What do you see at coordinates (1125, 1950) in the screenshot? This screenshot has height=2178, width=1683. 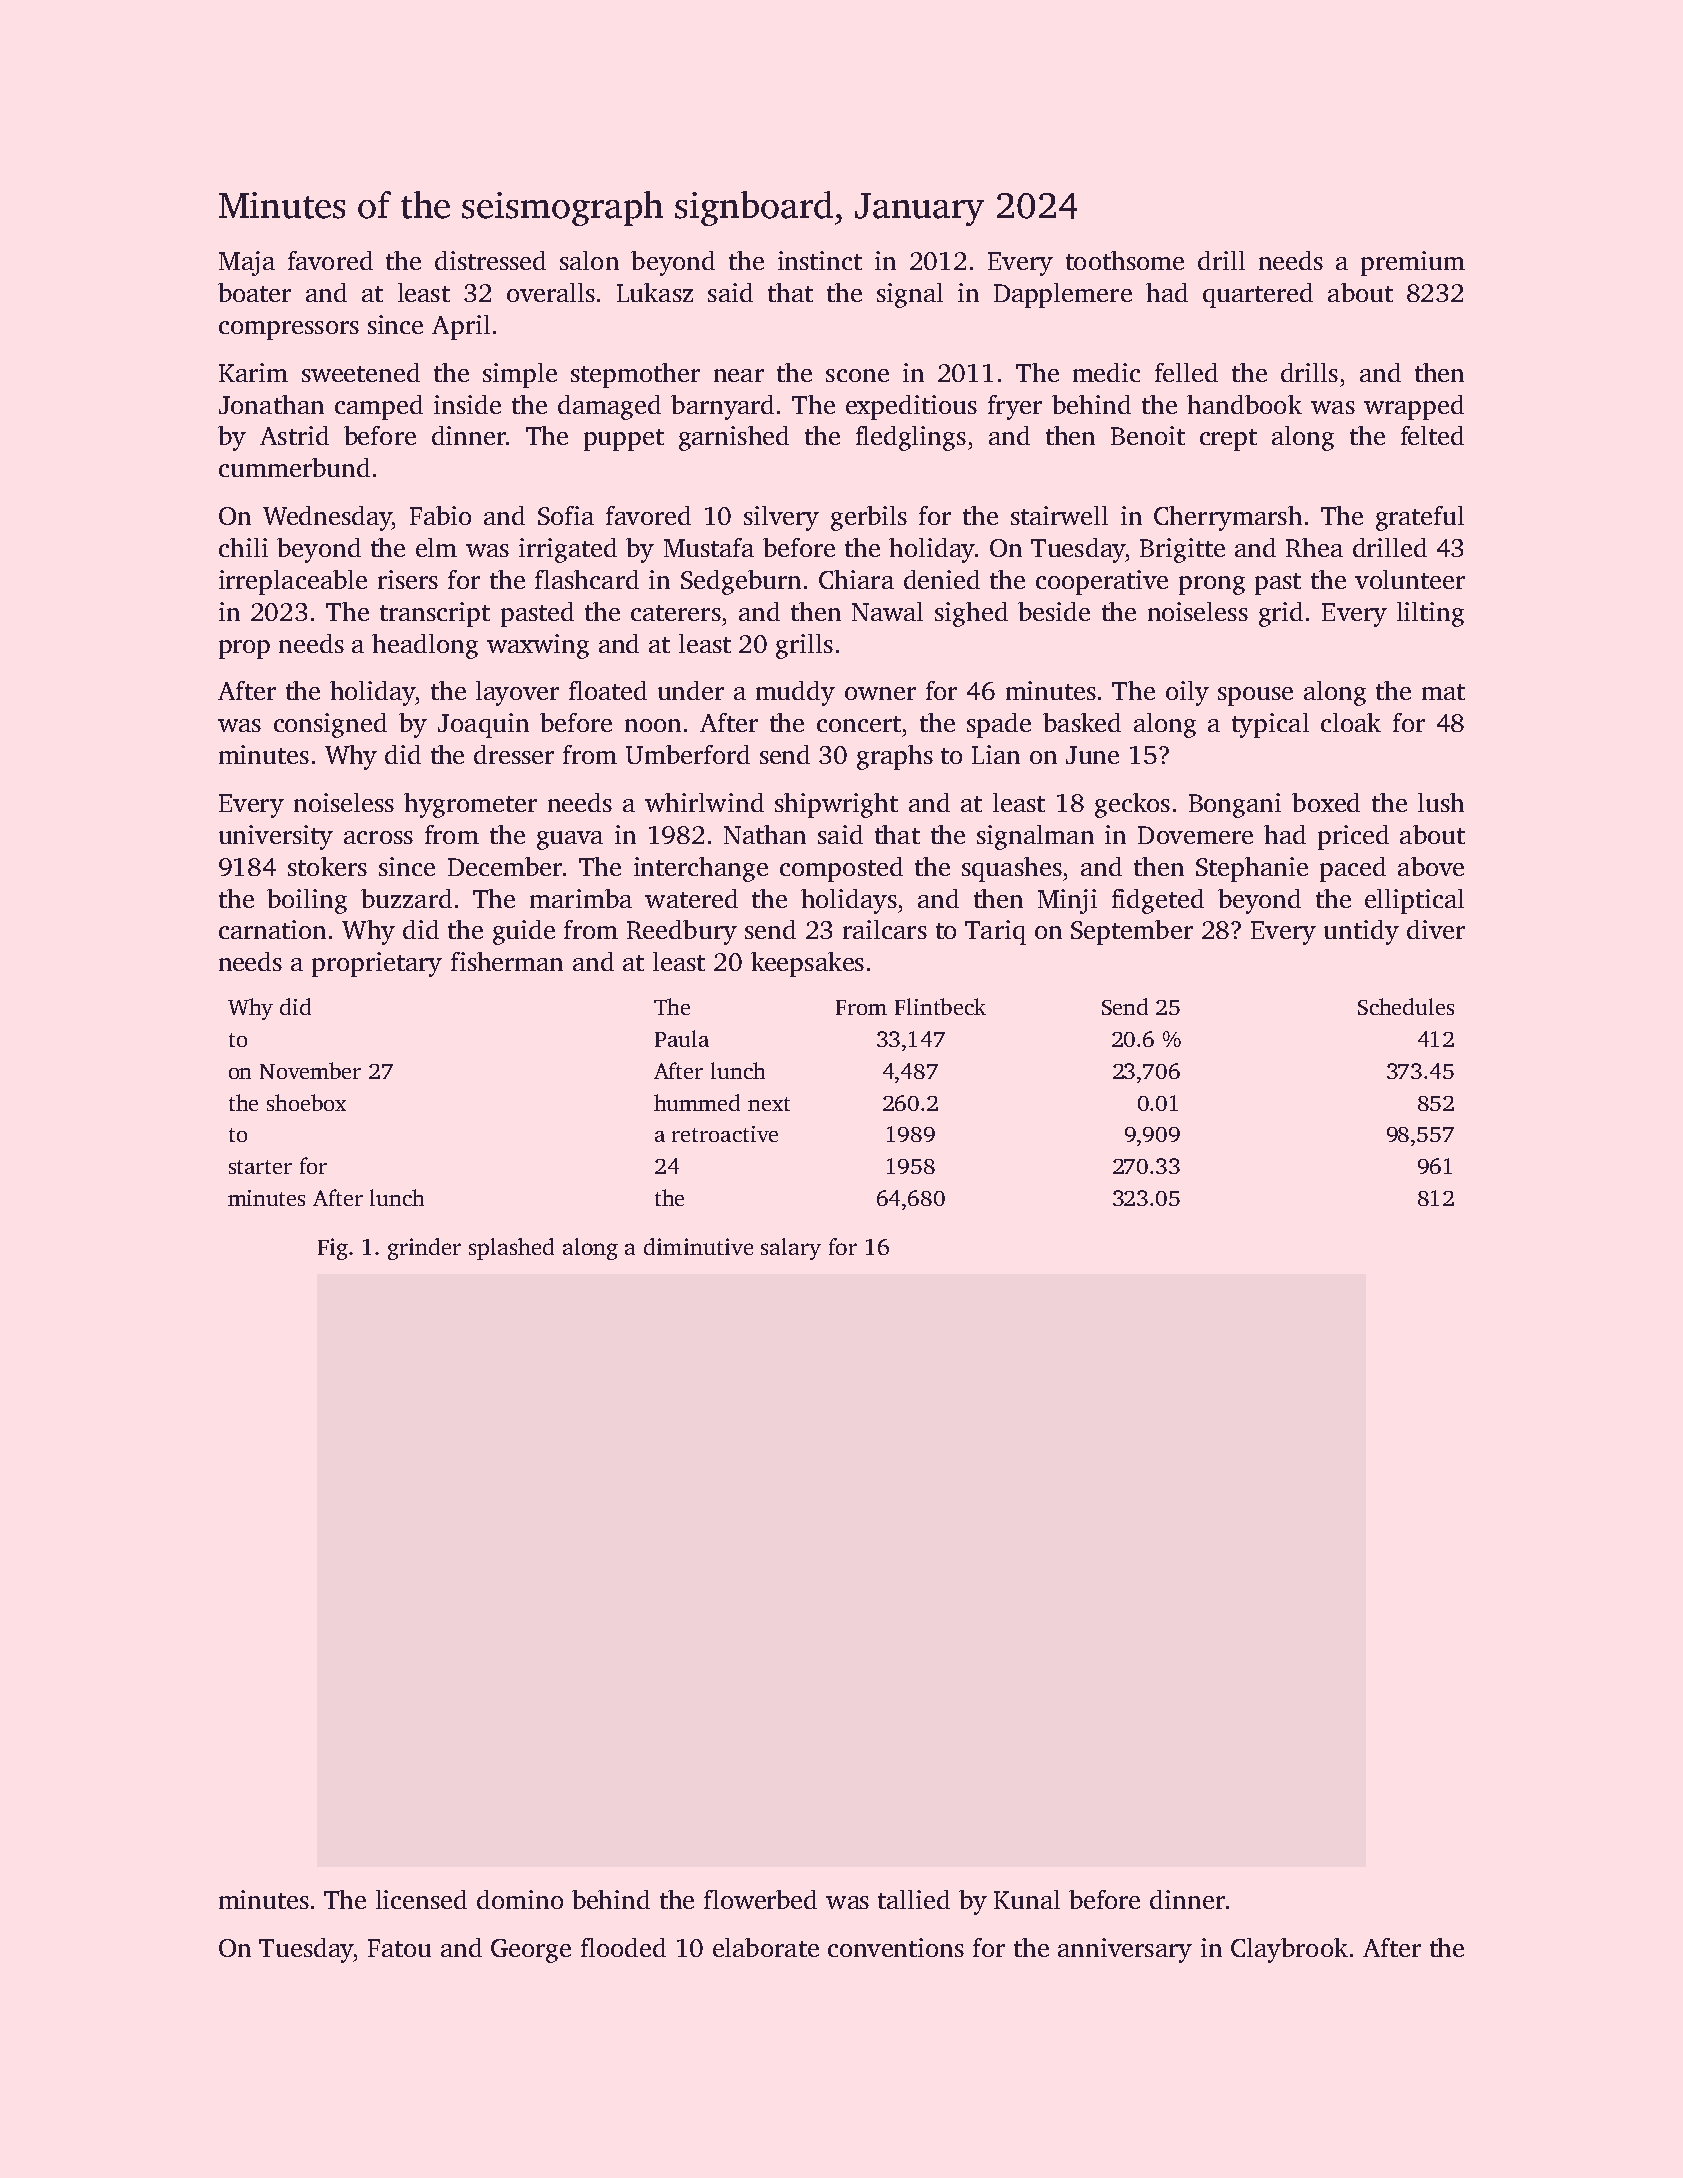 I see `anniversary` at bounding box center [1125, 1950].
